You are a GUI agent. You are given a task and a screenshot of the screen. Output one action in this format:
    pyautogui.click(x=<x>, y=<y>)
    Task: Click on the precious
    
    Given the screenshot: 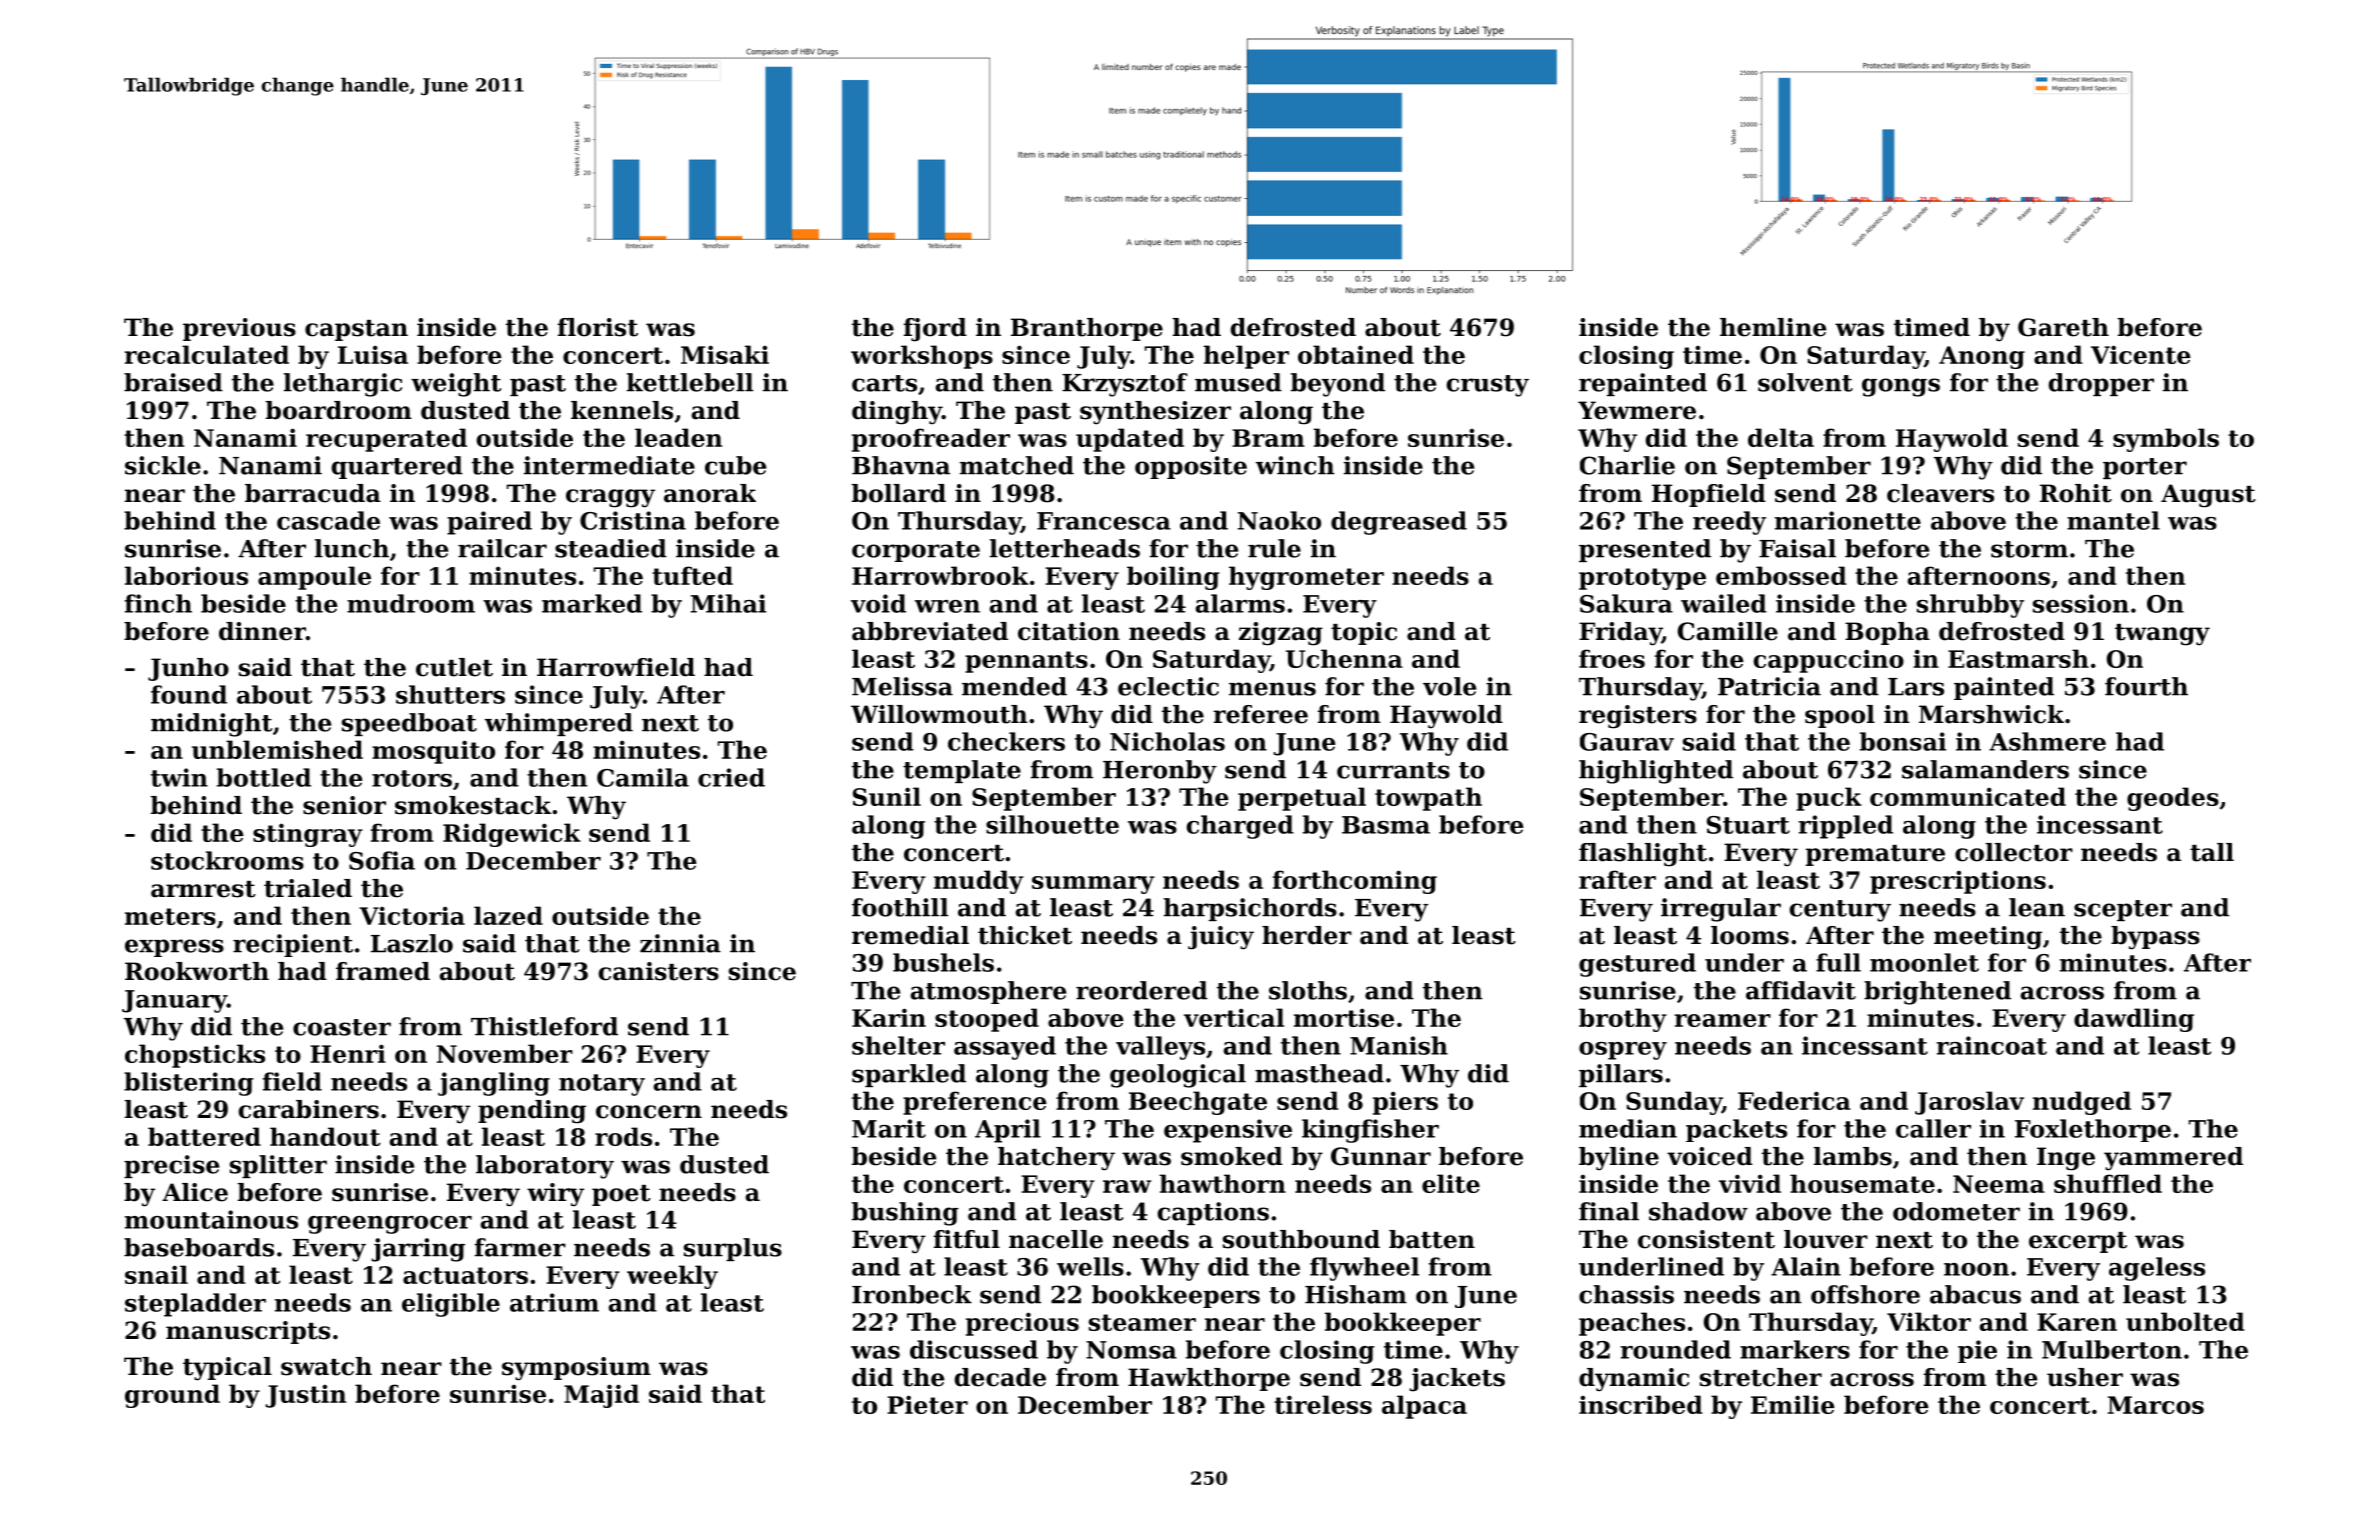 What is the action you would take?
    pyautogui.click(x=1022, y=1324)
